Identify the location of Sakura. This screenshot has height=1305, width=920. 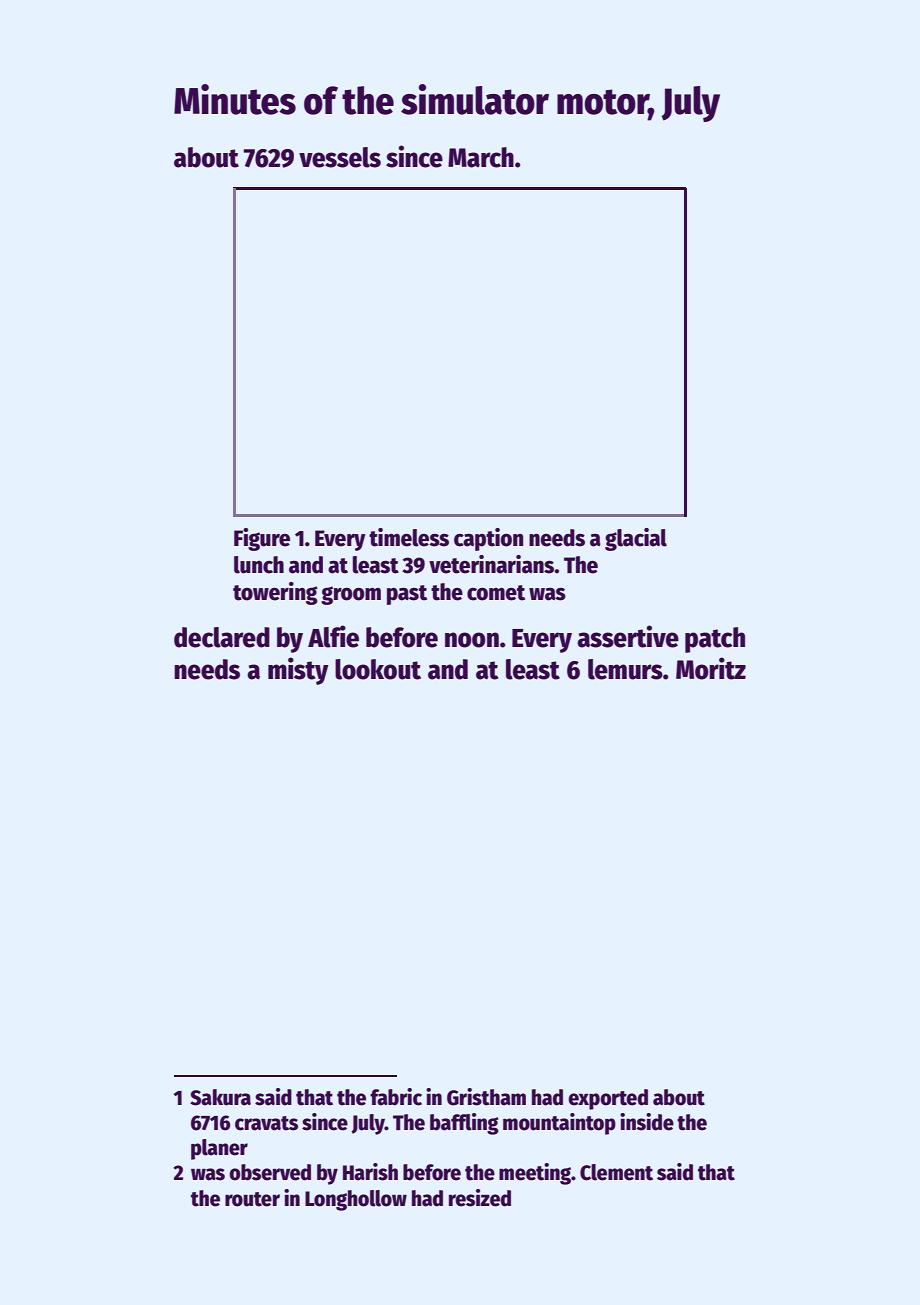
(220, 1097).
